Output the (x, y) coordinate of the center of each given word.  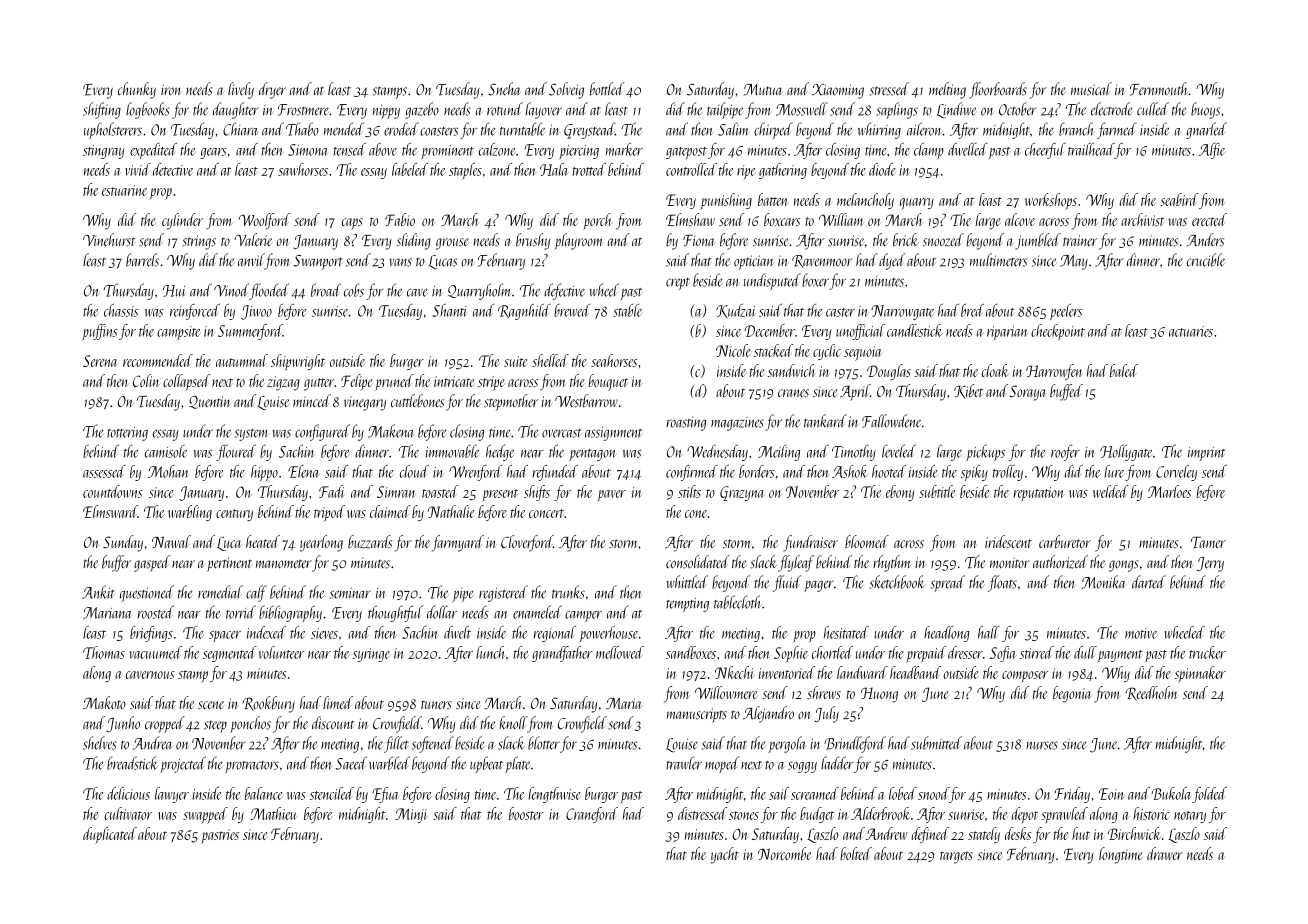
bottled (607, 89)
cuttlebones (417, 401)
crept (678, 284)
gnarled (1206, 130)
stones (744, 815)
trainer (1080, 240)
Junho (123, 724)
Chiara (240, 129)
